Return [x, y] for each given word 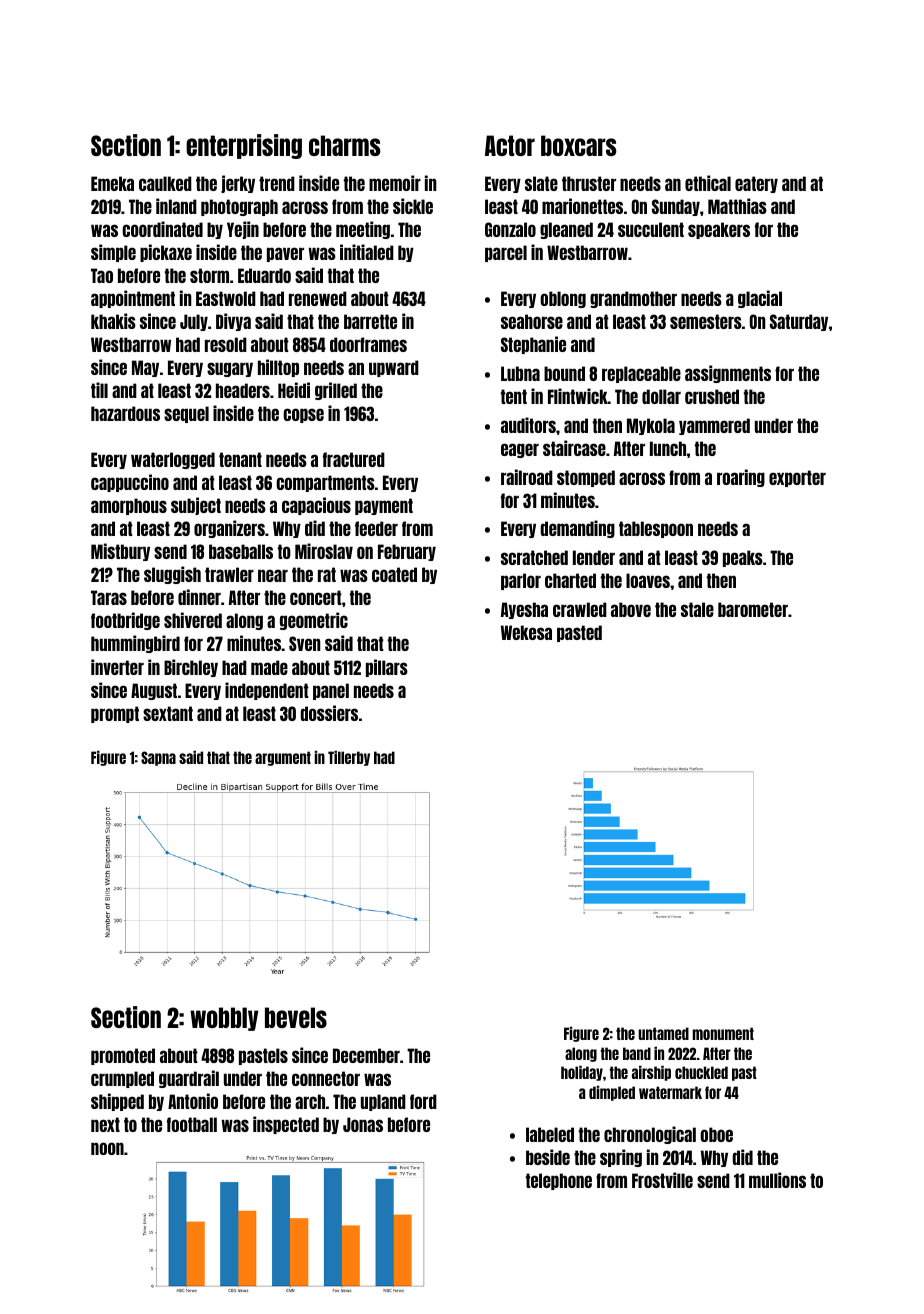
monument [723, 1033]
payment [384, 506]
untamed [663, 1033]
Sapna [158, 758]
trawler [229, 574]
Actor [510, 145]
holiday [582, 1073]
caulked [165, 183]
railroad [527, 477]
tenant [240, 459]
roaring [741, 478]
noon [107, 1148]
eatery [756, 184]
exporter [797, 478]
